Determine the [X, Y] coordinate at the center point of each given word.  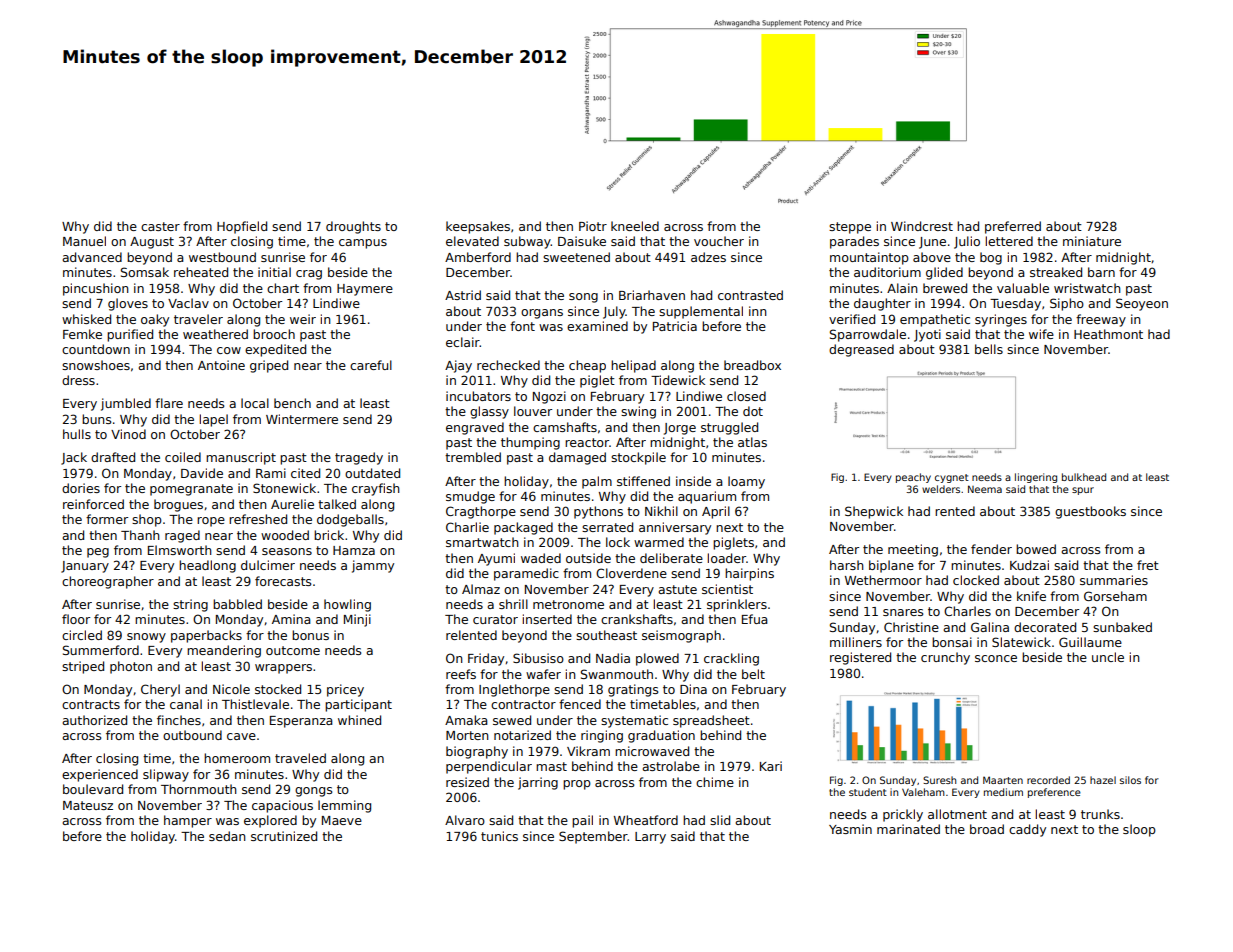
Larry [650, 838]
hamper [188, 821]
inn [758, 311]
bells [989, 349]
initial [274, 272]
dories [81, 488]
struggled [729, 428]
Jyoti [927, 335]
